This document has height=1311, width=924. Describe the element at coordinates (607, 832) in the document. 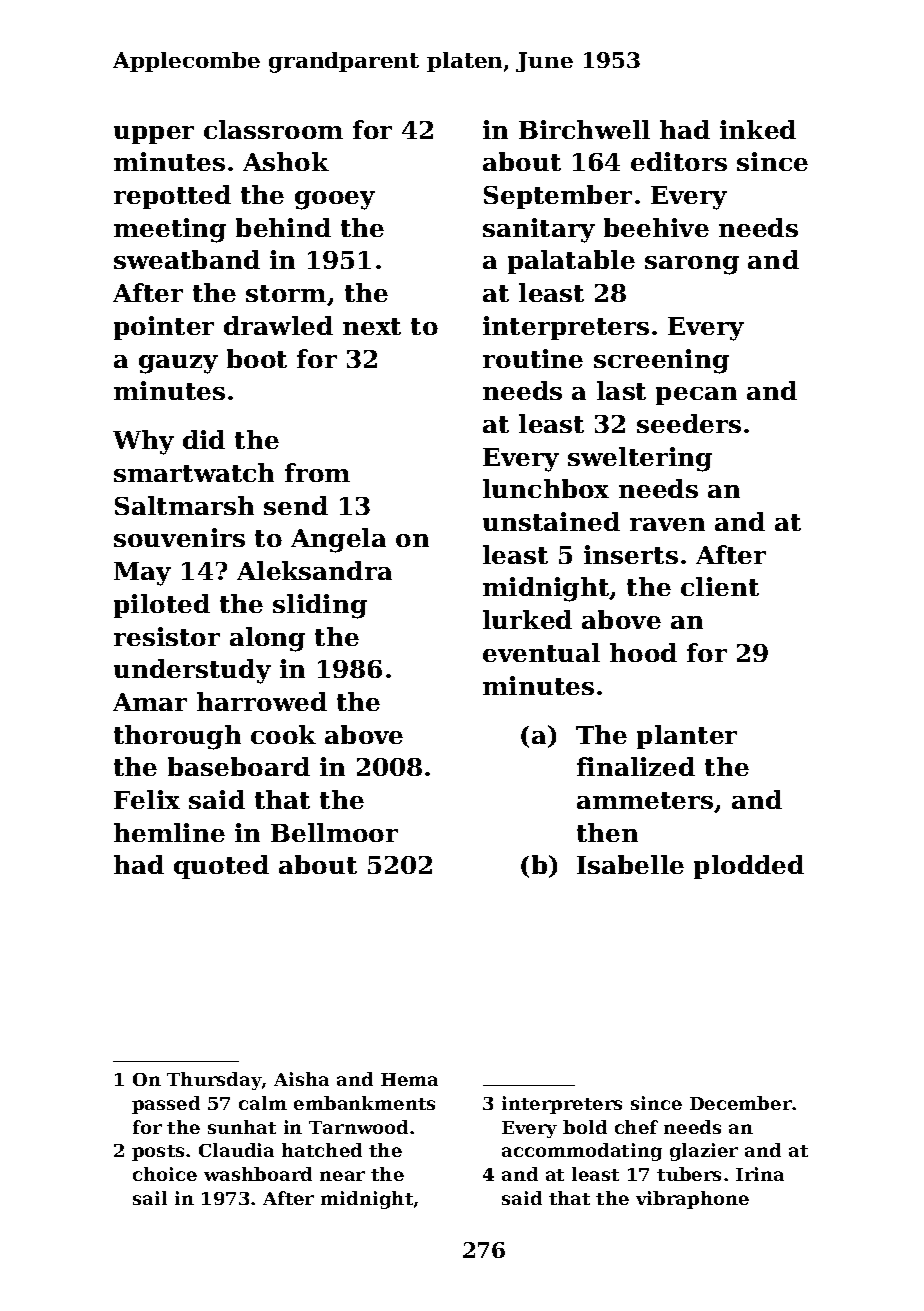

I see `then` at that location.
